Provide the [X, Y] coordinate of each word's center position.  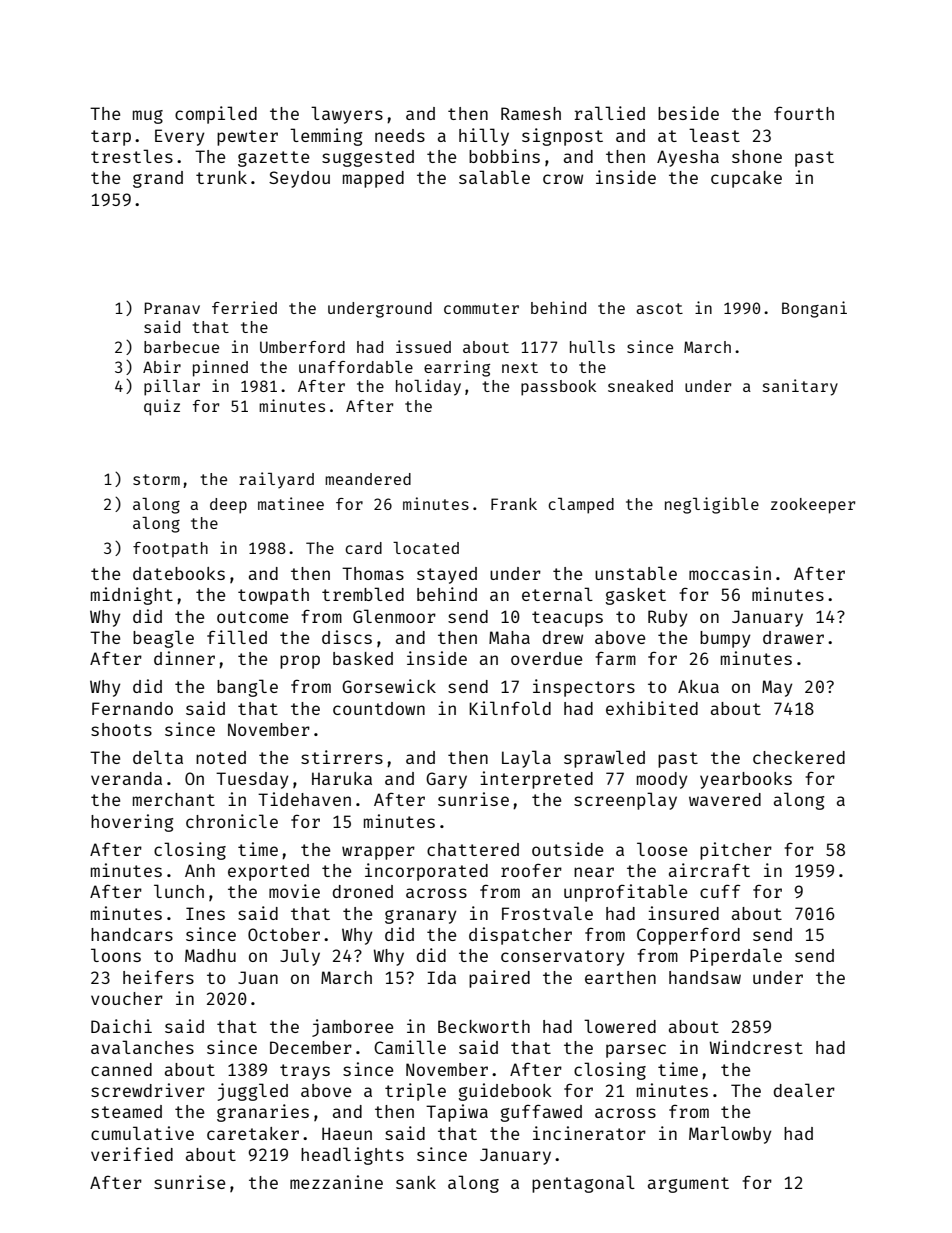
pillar [172, 387]
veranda [126, 778]
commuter [481, 308]
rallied [609, 113]
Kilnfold [510, 708]
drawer [793, 637]
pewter [247, 138]
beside [688, 113]
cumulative [142, 1133]
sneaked [640, 386]
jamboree [352, 1028]
